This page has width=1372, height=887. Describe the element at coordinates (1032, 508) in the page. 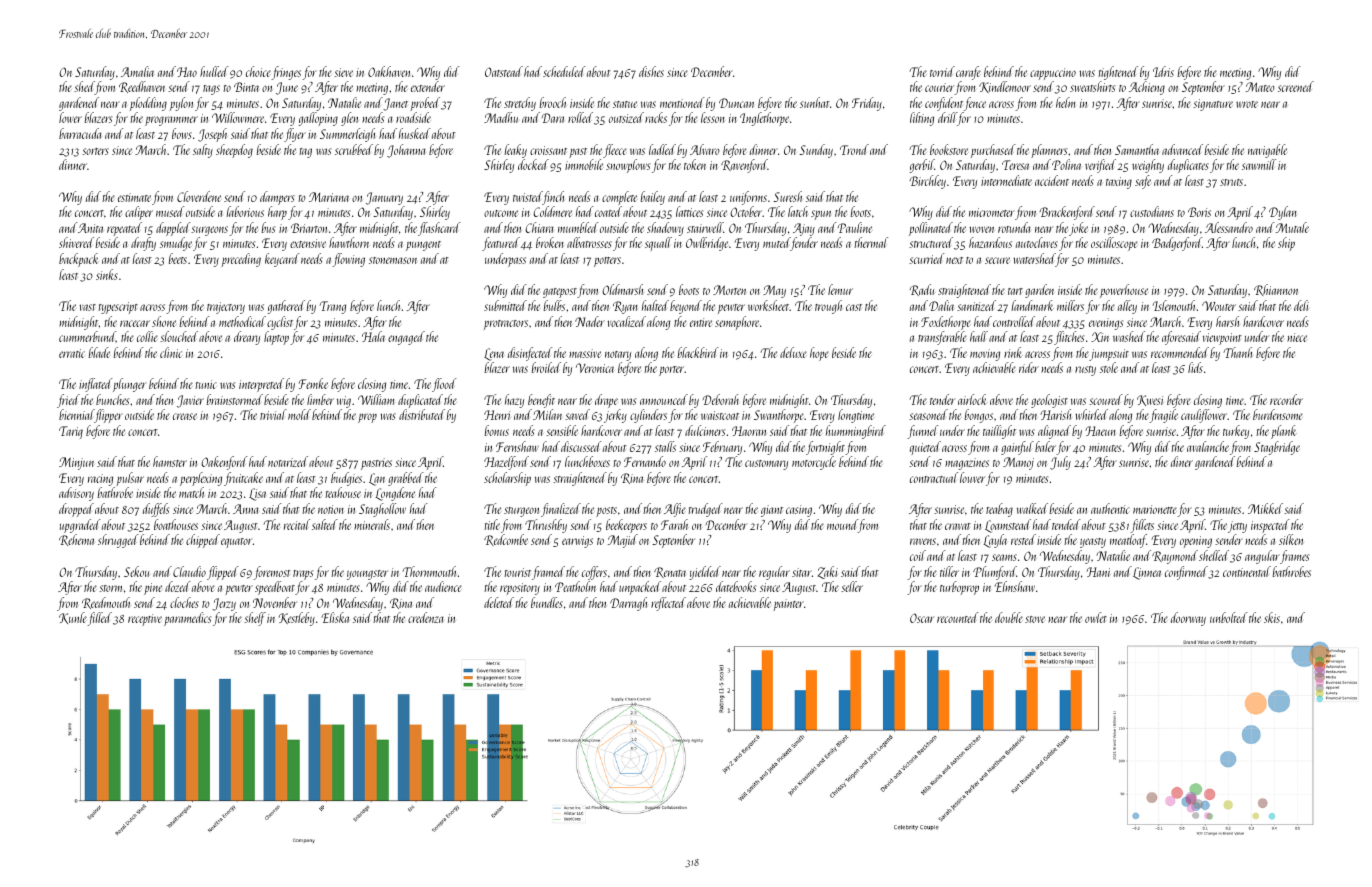

I see `walked` at that location.
